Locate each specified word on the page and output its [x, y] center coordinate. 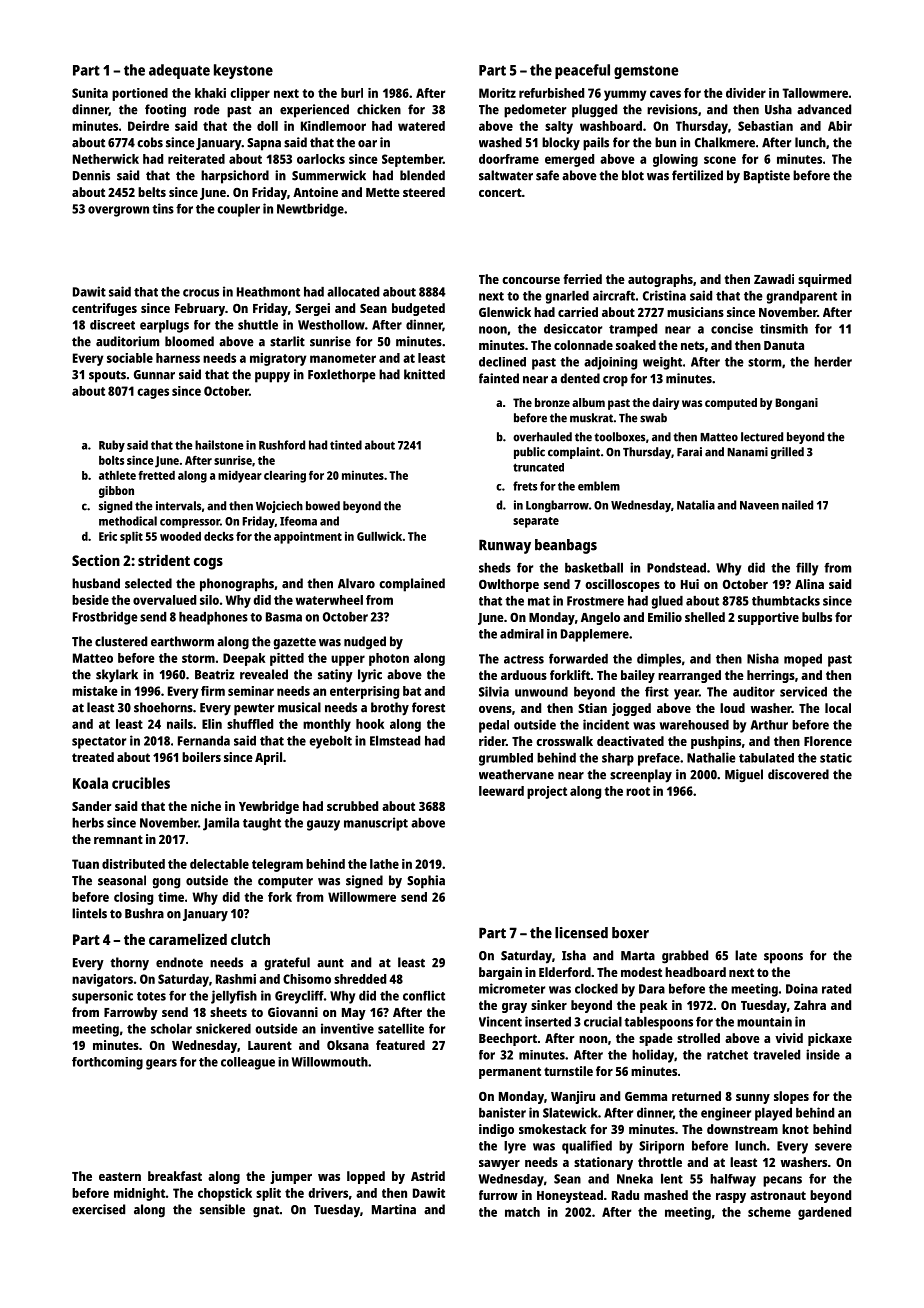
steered [424, 192]
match [522, 1212]
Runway [505, 546]
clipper [250, 94]
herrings [771, 676]
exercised [98, 1209]
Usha [778, 109]
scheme [769, 1212]
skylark [117, 676]
